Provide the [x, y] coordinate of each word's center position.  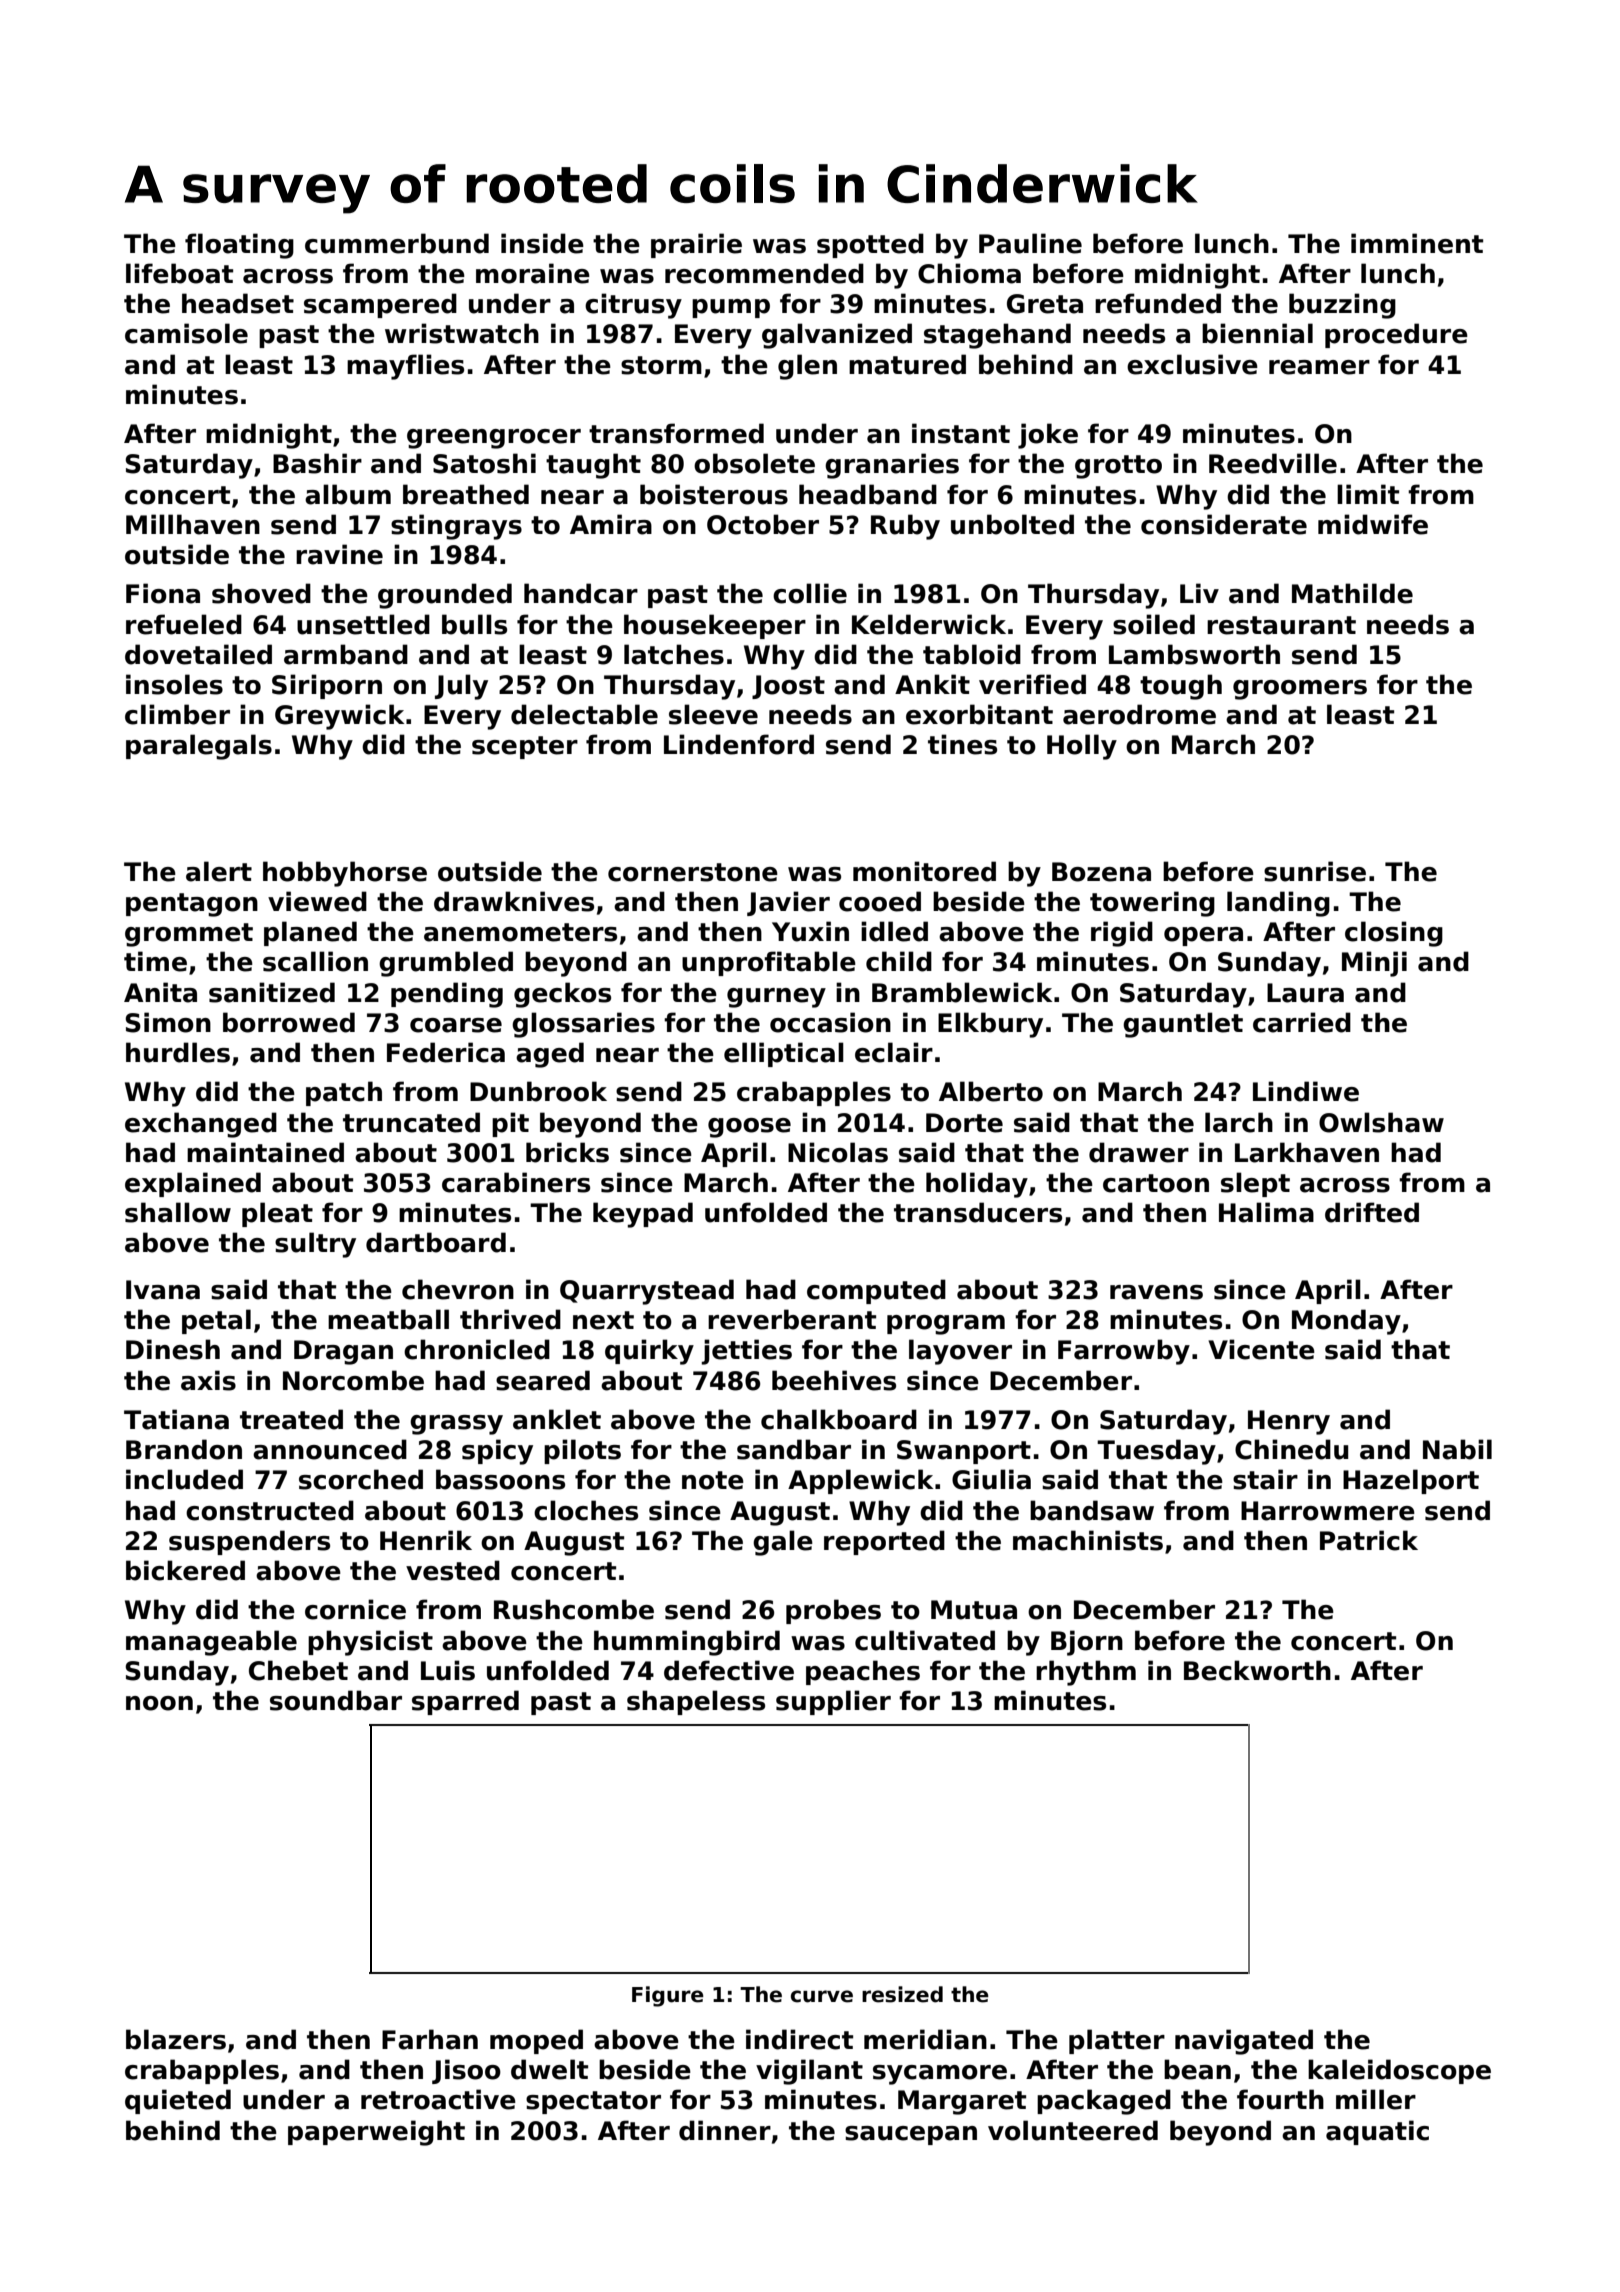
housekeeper [715, 626]
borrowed [289, 1022]
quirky [649, 1352]
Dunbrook [538, 1091]
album [348, 494]
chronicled [477, 1349]
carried [1302, 1022]
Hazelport [1411, 1481]
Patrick [1369, 1540]
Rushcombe [574, 1609]
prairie [696, 245]
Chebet [298, 1670]
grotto [1118, 467]
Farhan [430, 2039]
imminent [1417, 243]
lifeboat [179, 273]
